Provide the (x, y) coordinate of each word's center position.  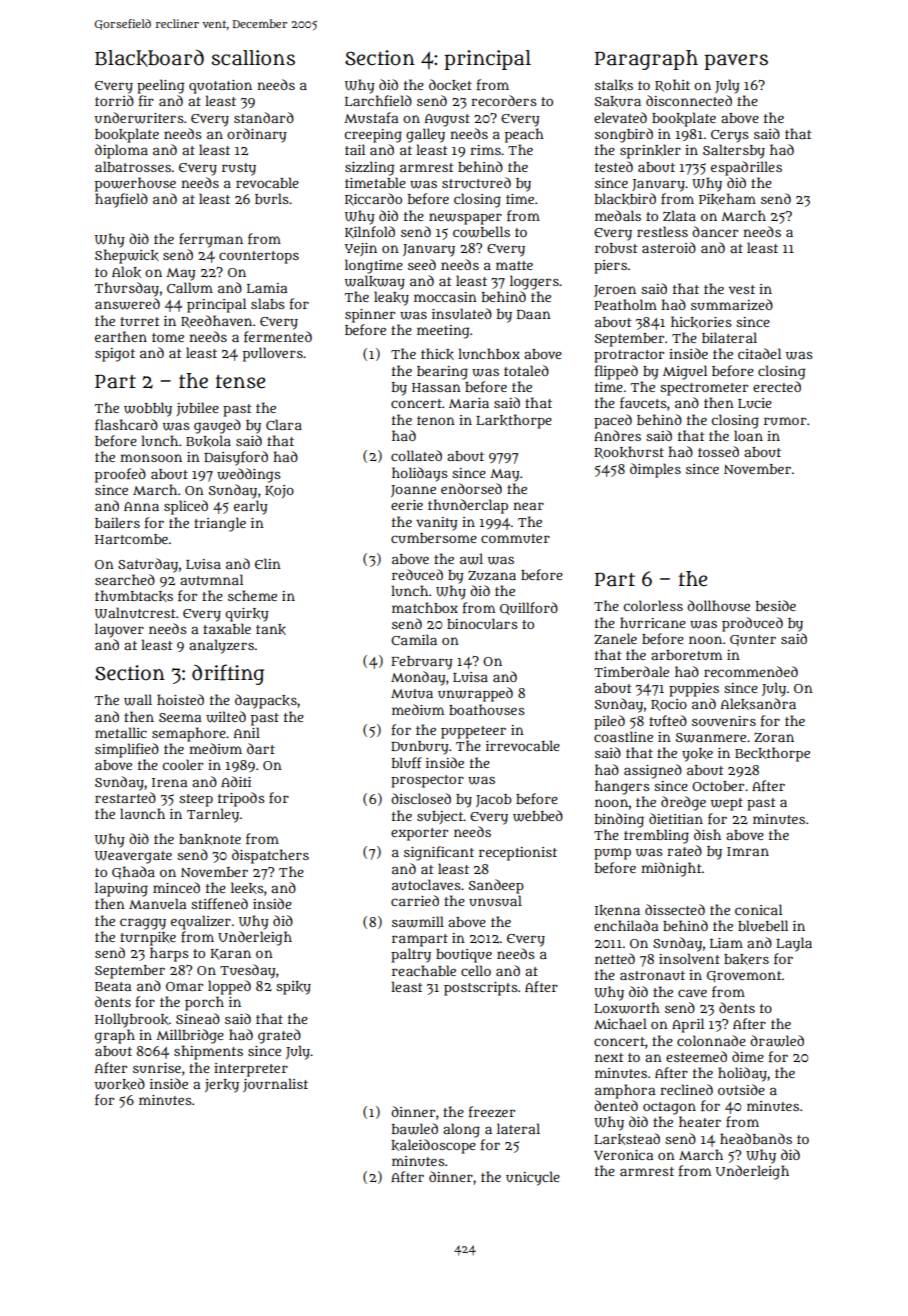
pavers (736, 62)
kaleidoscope (433, 1146)
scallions (253, 58)
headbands (756, 1138)
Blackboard (149, 58)
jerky (222, 1086)
